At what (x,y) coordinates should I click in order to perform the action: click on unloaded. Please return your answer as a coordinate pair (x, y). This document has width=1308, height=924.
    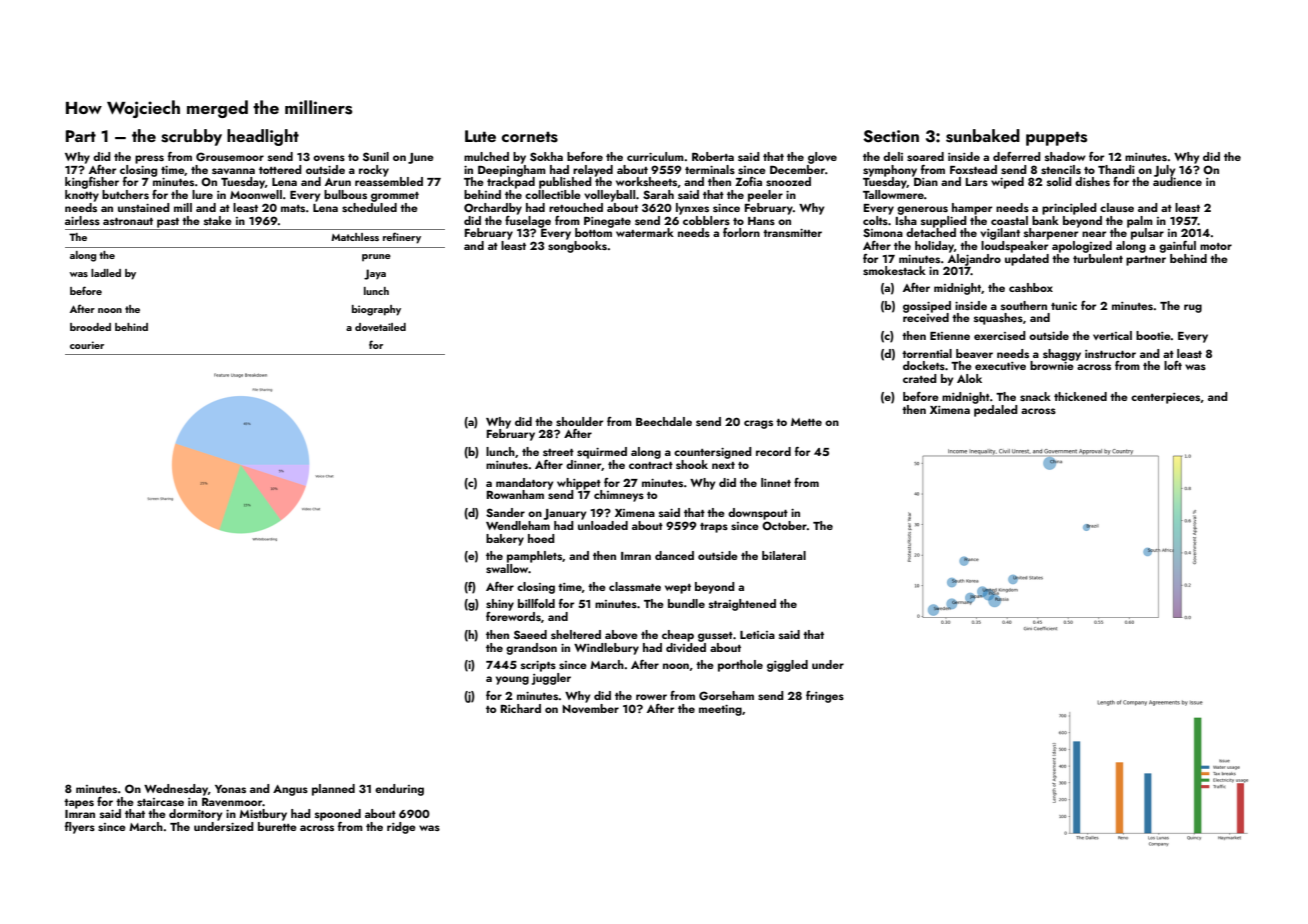
    Looking at the image, I should click on (603, 525).
